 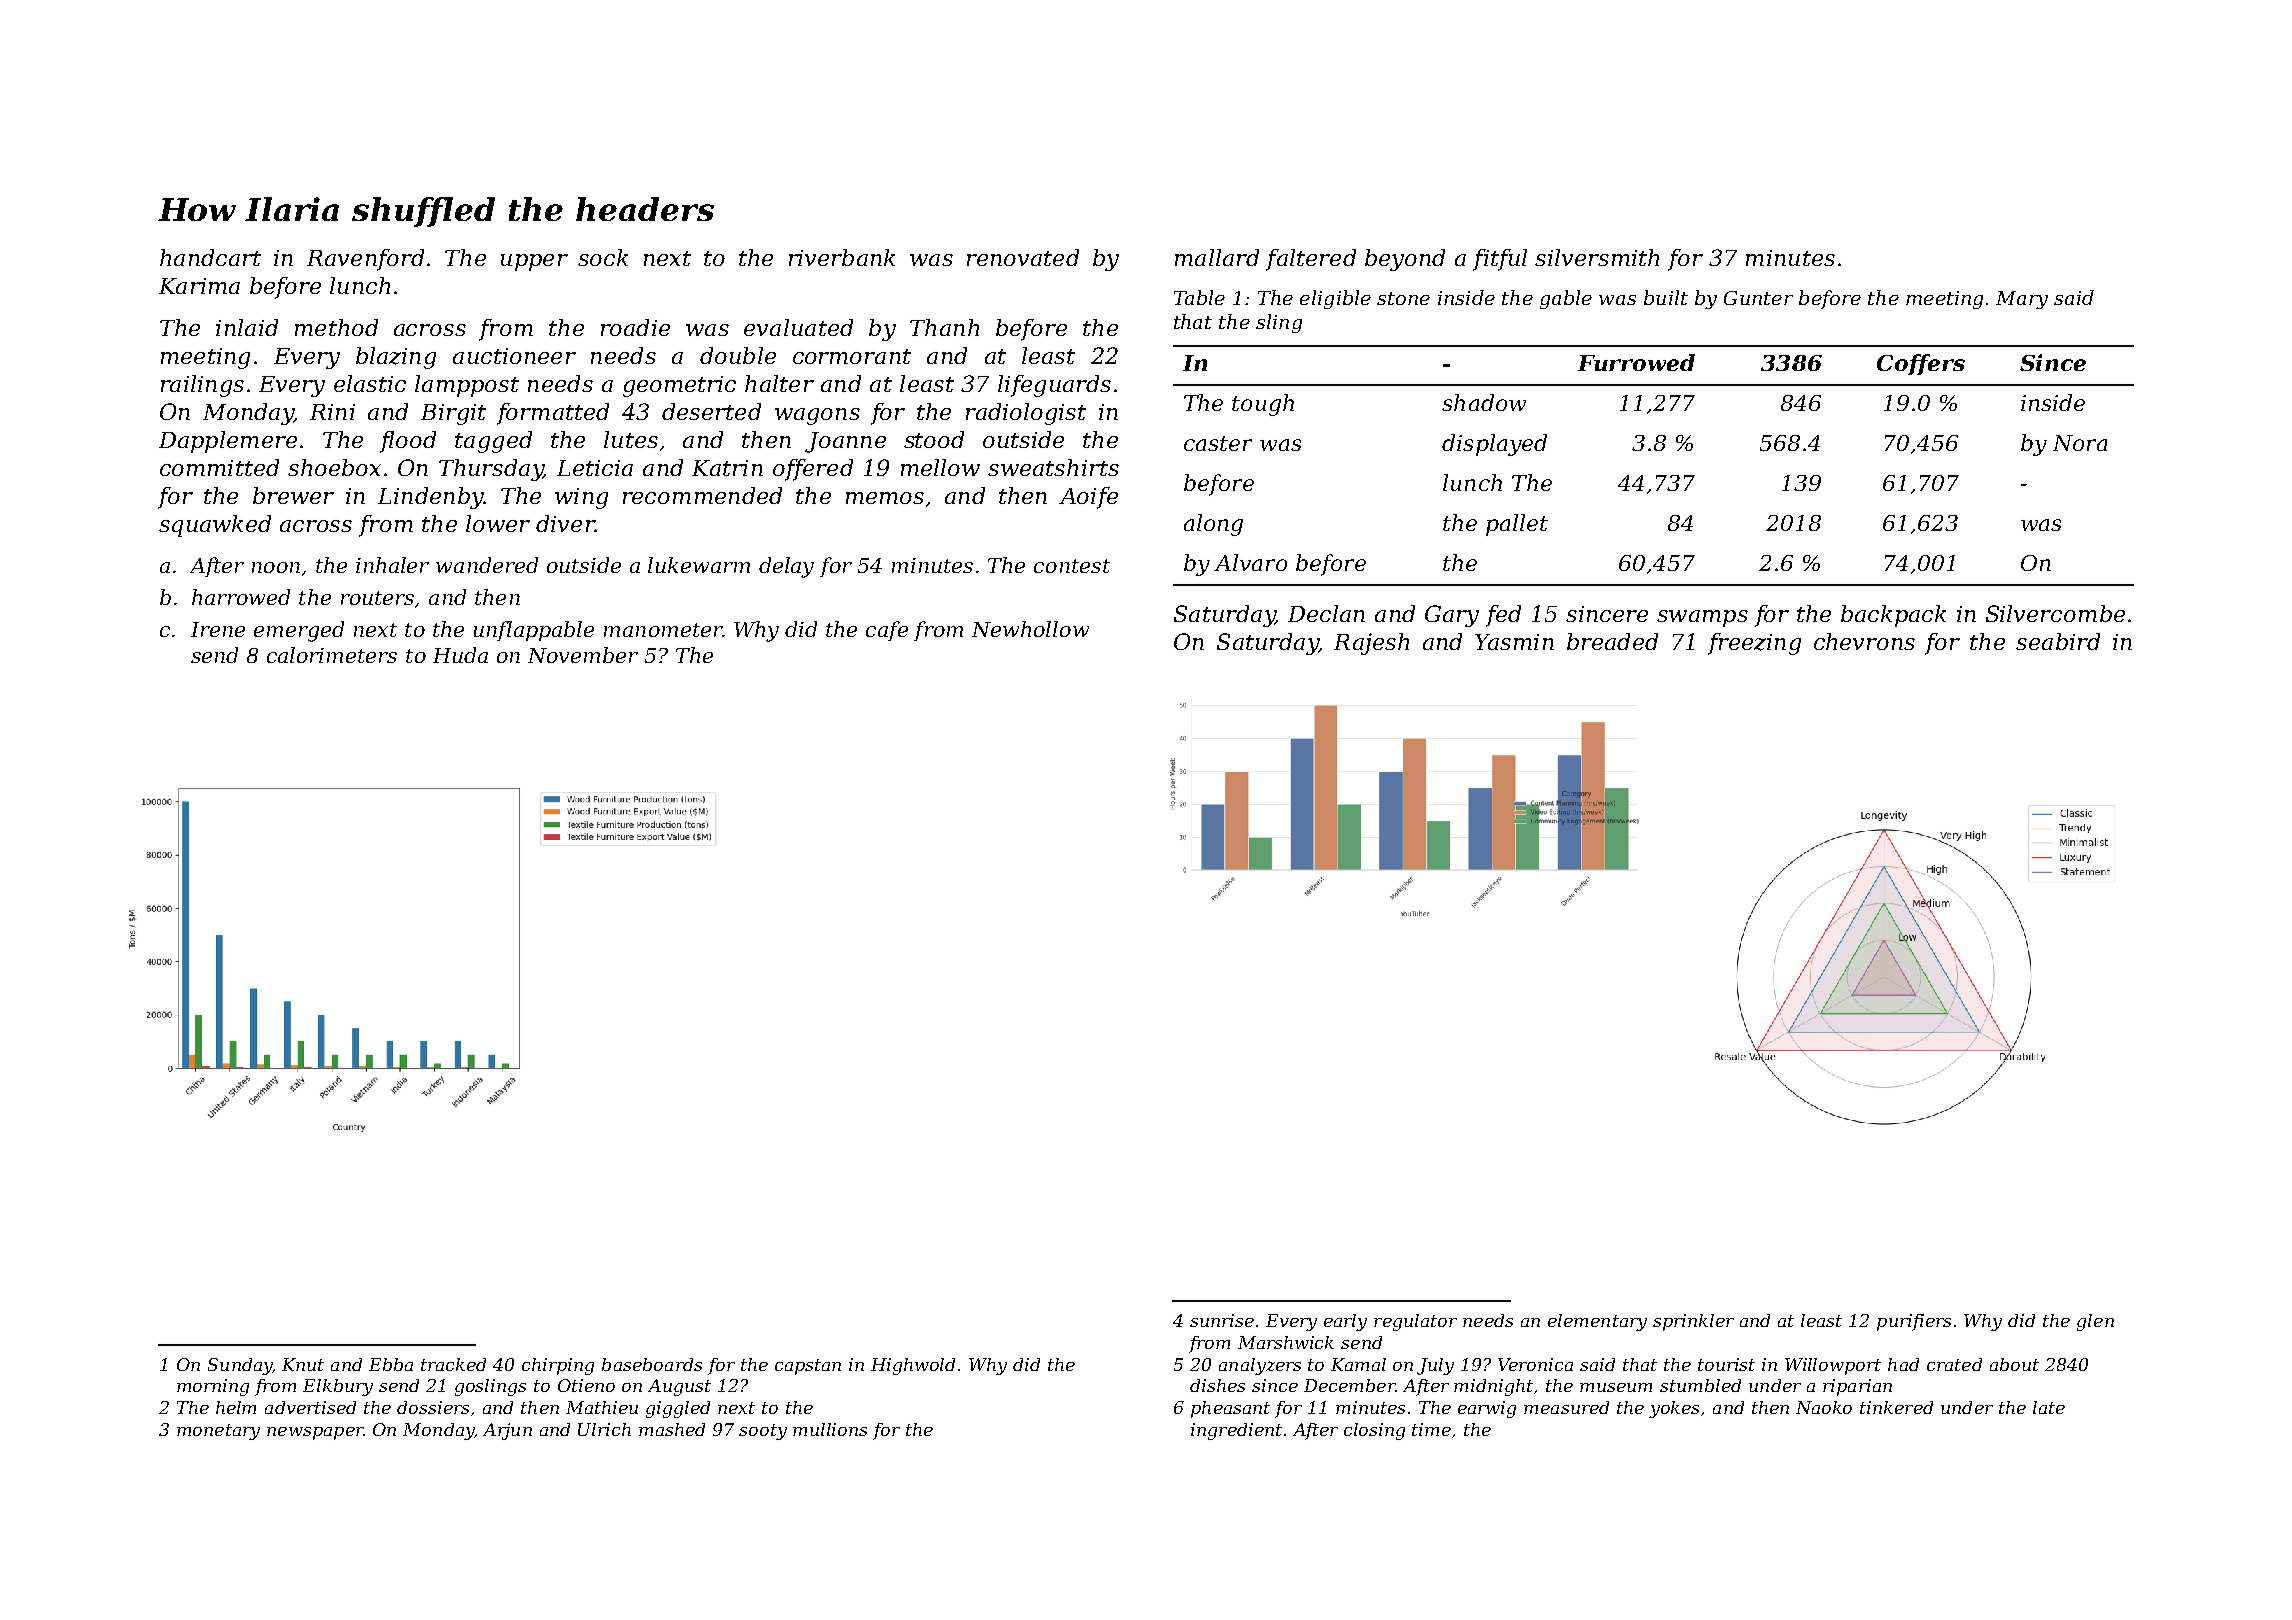 What do you see at coordinates (1517, 525) in the document?
I see `pallet` at bounding box center [1517, 525].
